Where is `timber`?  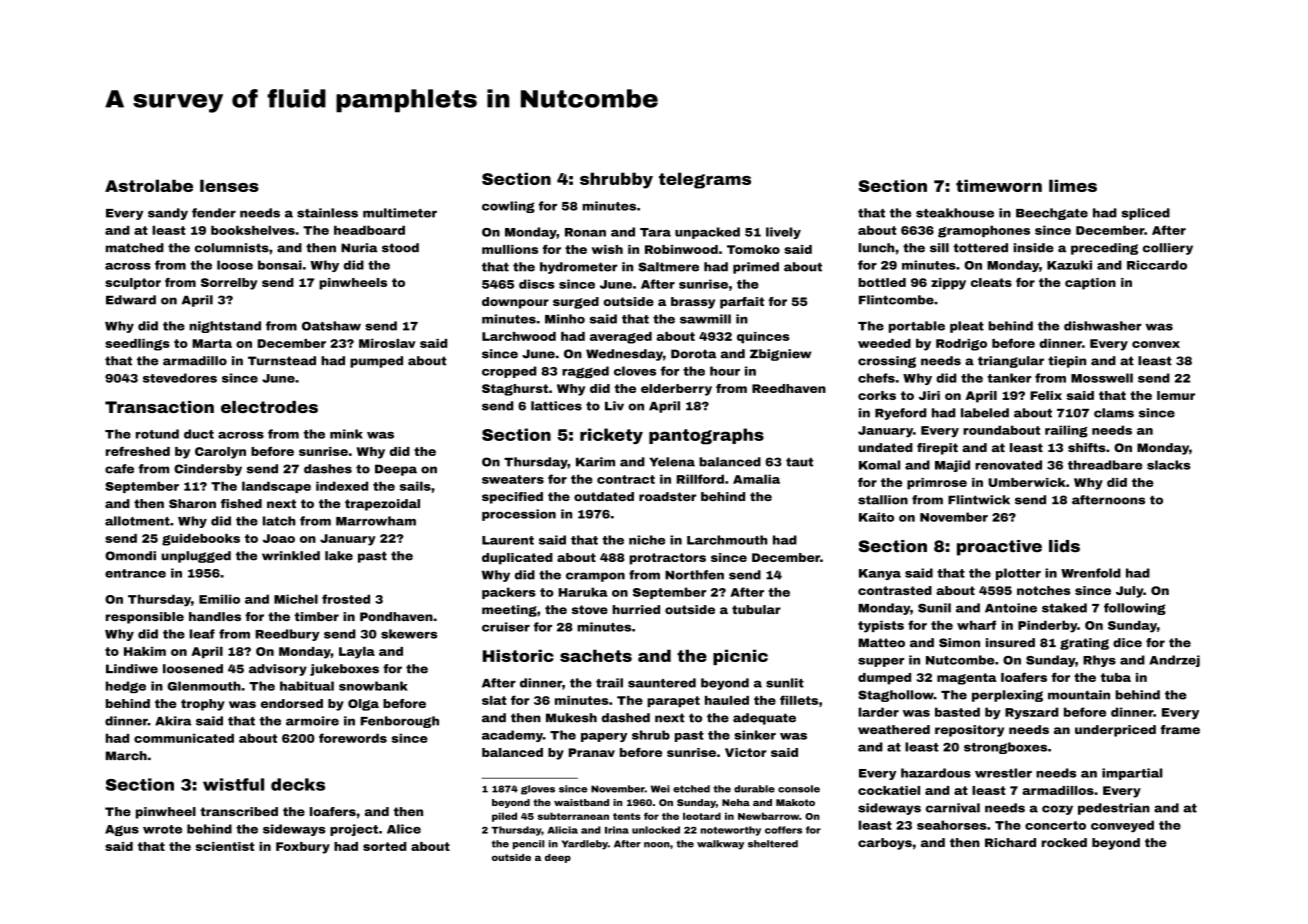 timber is located at coordinates (317, 616).
